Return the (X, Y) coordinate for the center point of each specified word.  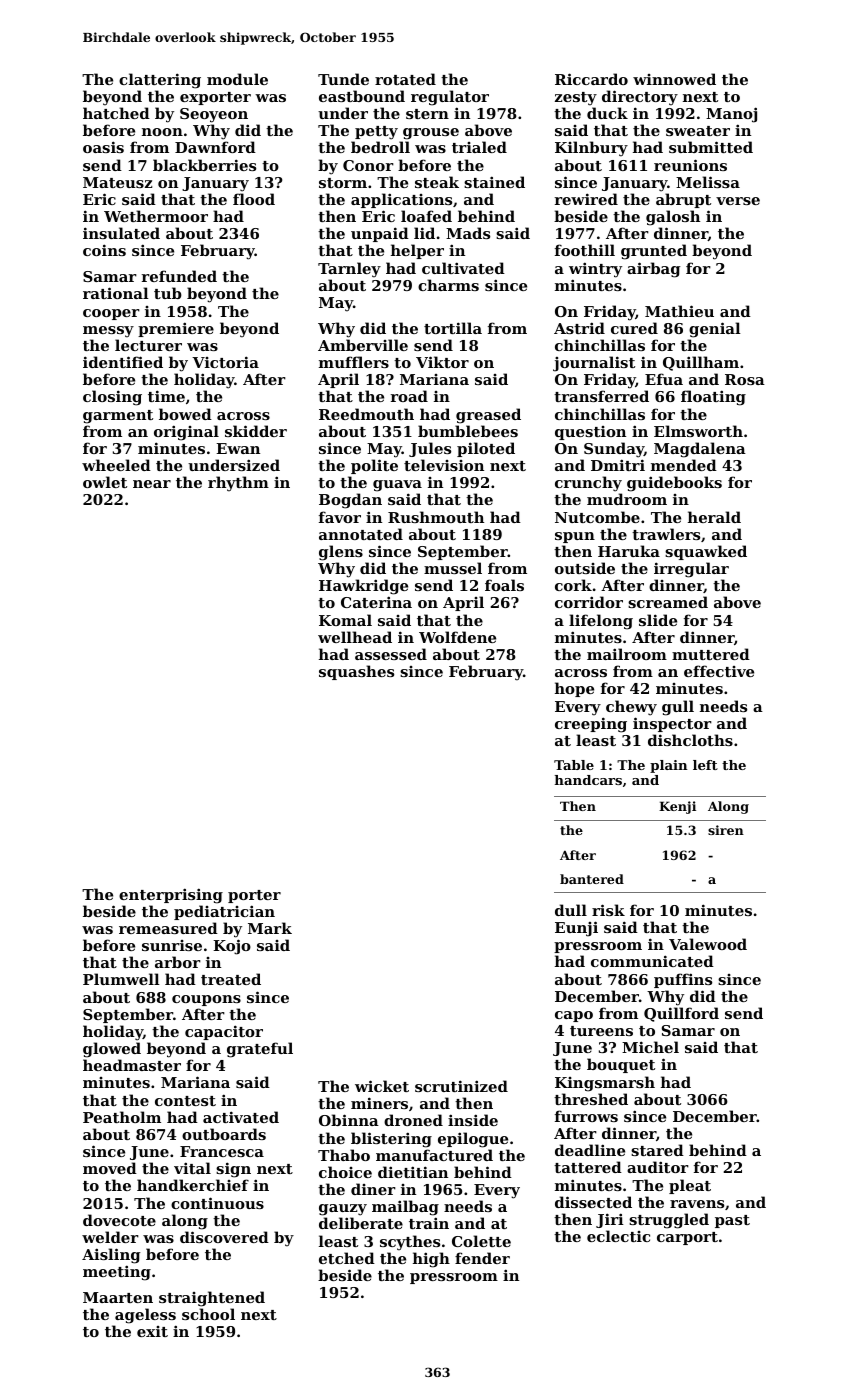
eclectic (618, 1236)
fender (482, 1258)
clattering (160, 81)
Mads (468, 233)
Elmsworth (698, 431)
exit (152, 1331)
